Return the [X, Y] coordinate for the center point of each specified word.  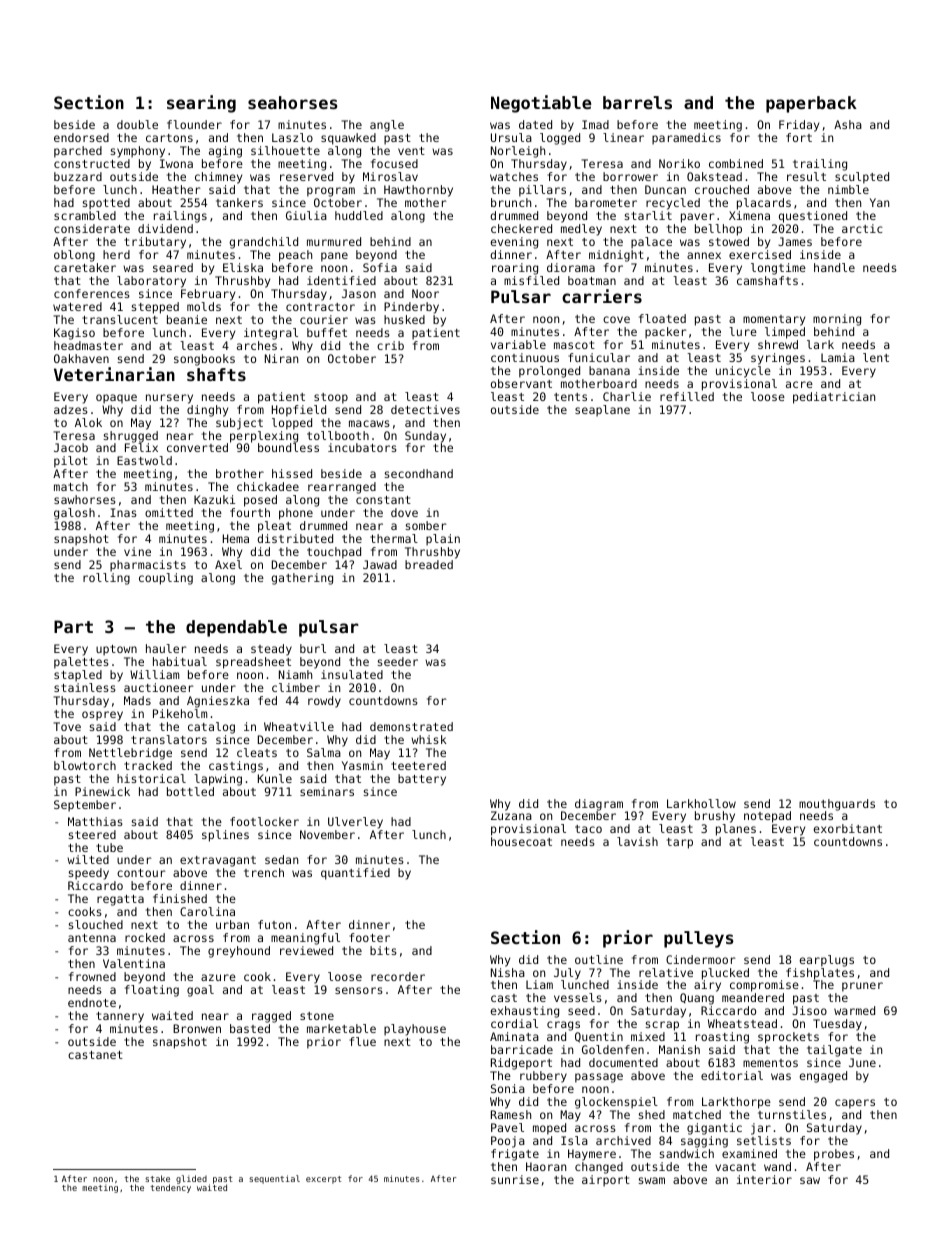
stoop [331, 398]
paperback [811, 104]
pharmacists [148, 566]
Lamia [838, 357]
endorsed [81, 137]
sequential [274, 1179]
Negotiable [541, 104]
